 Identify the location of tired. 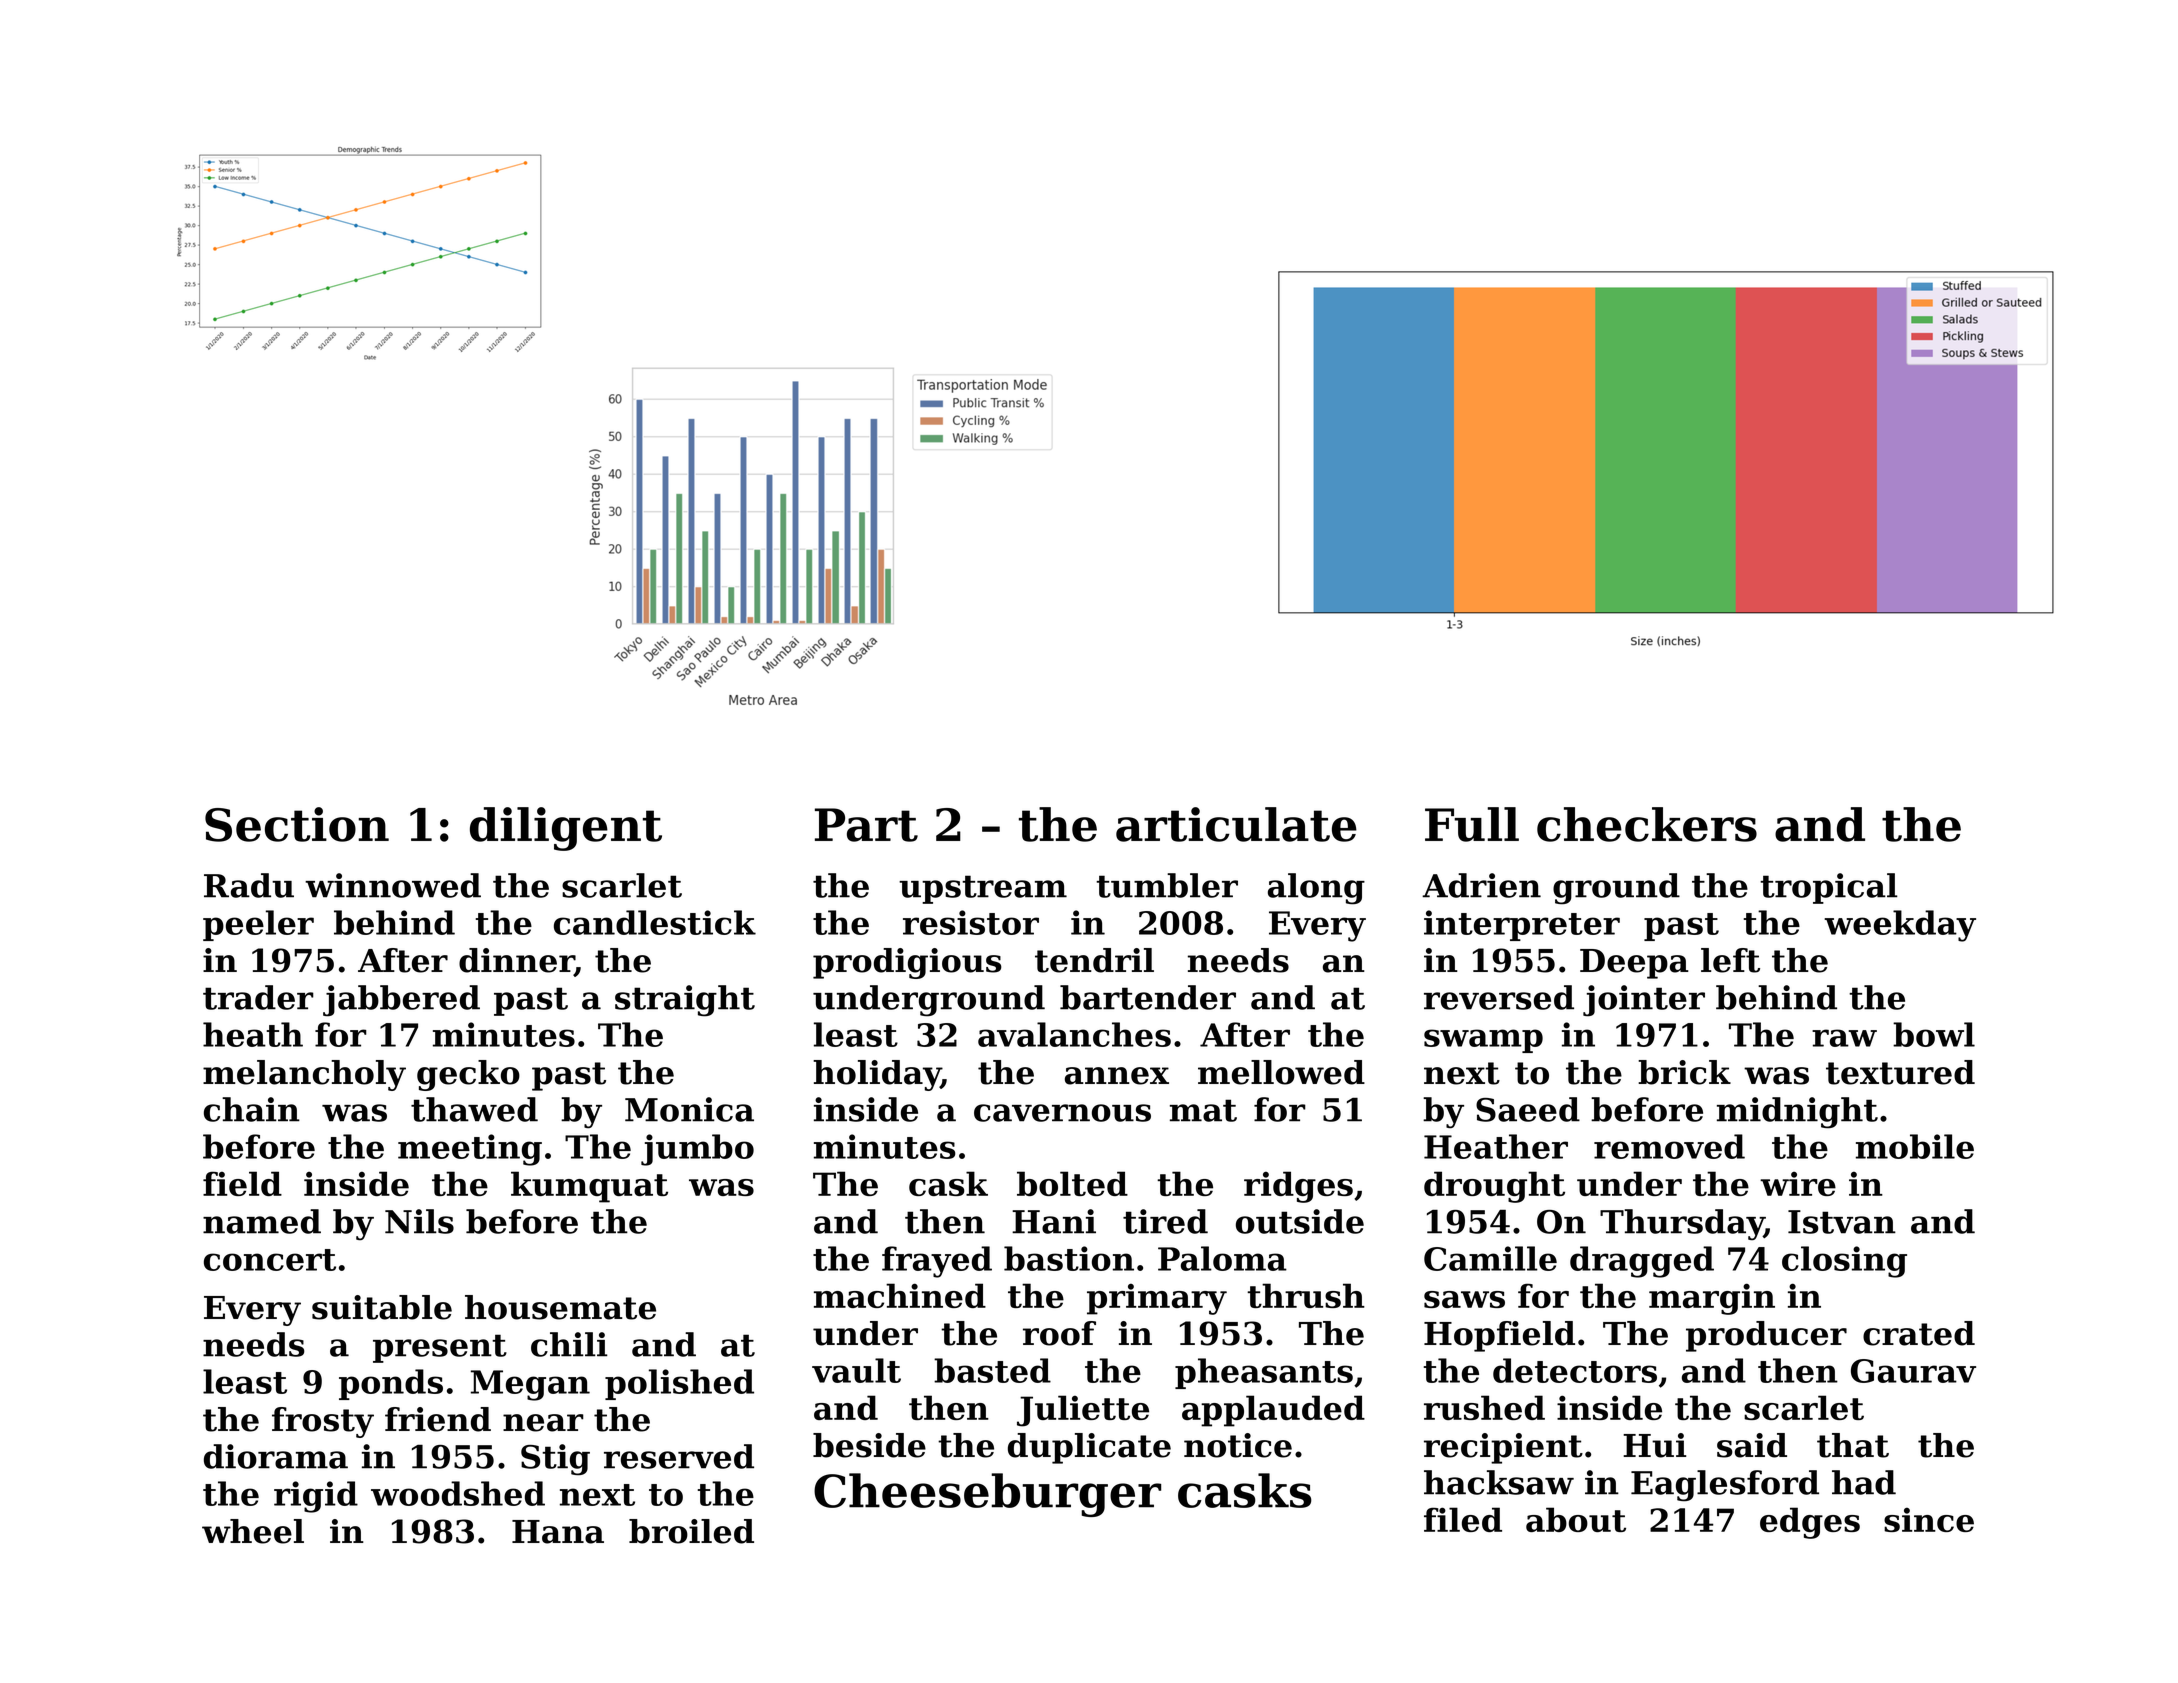
(1165, 1221).
